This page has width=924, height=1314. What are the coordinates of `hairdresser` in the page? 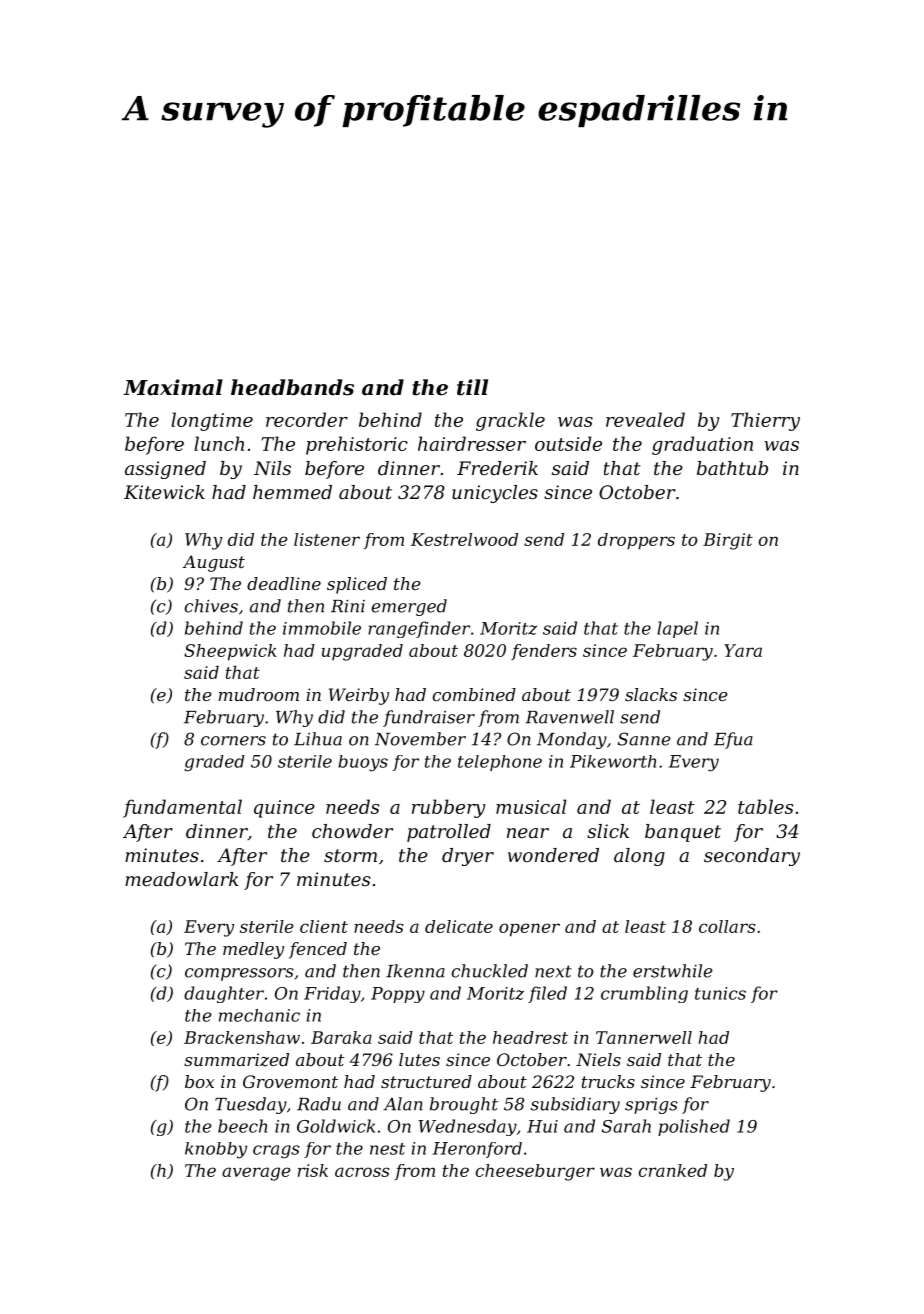 It's located at (472, 443).
